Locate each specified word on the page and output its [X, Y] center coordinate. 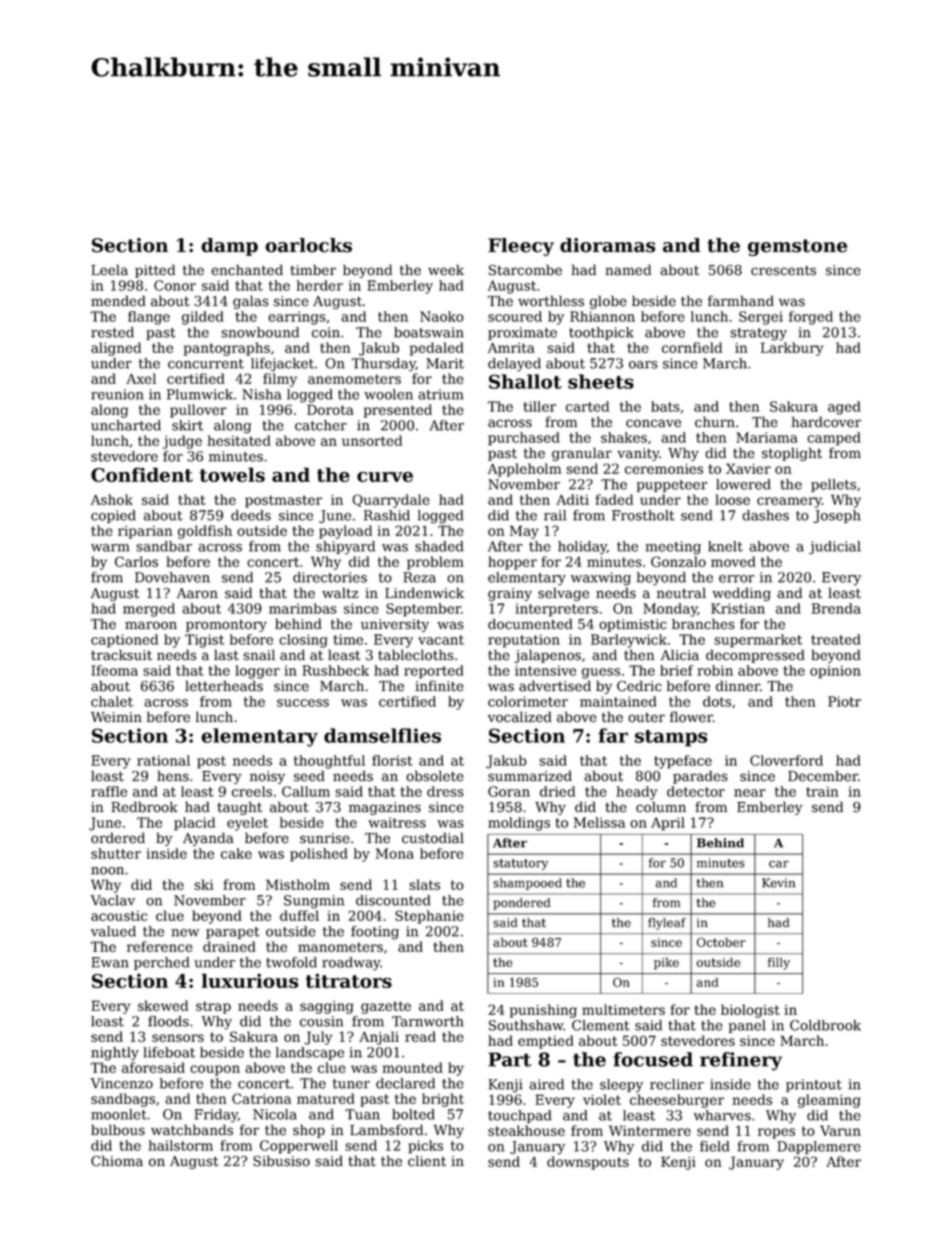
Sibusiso [281, 1161]
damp [229, 247]
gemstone [797, 247]
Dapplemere [818, 1147]
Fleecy [521, 247]
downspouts [588, 1163]
